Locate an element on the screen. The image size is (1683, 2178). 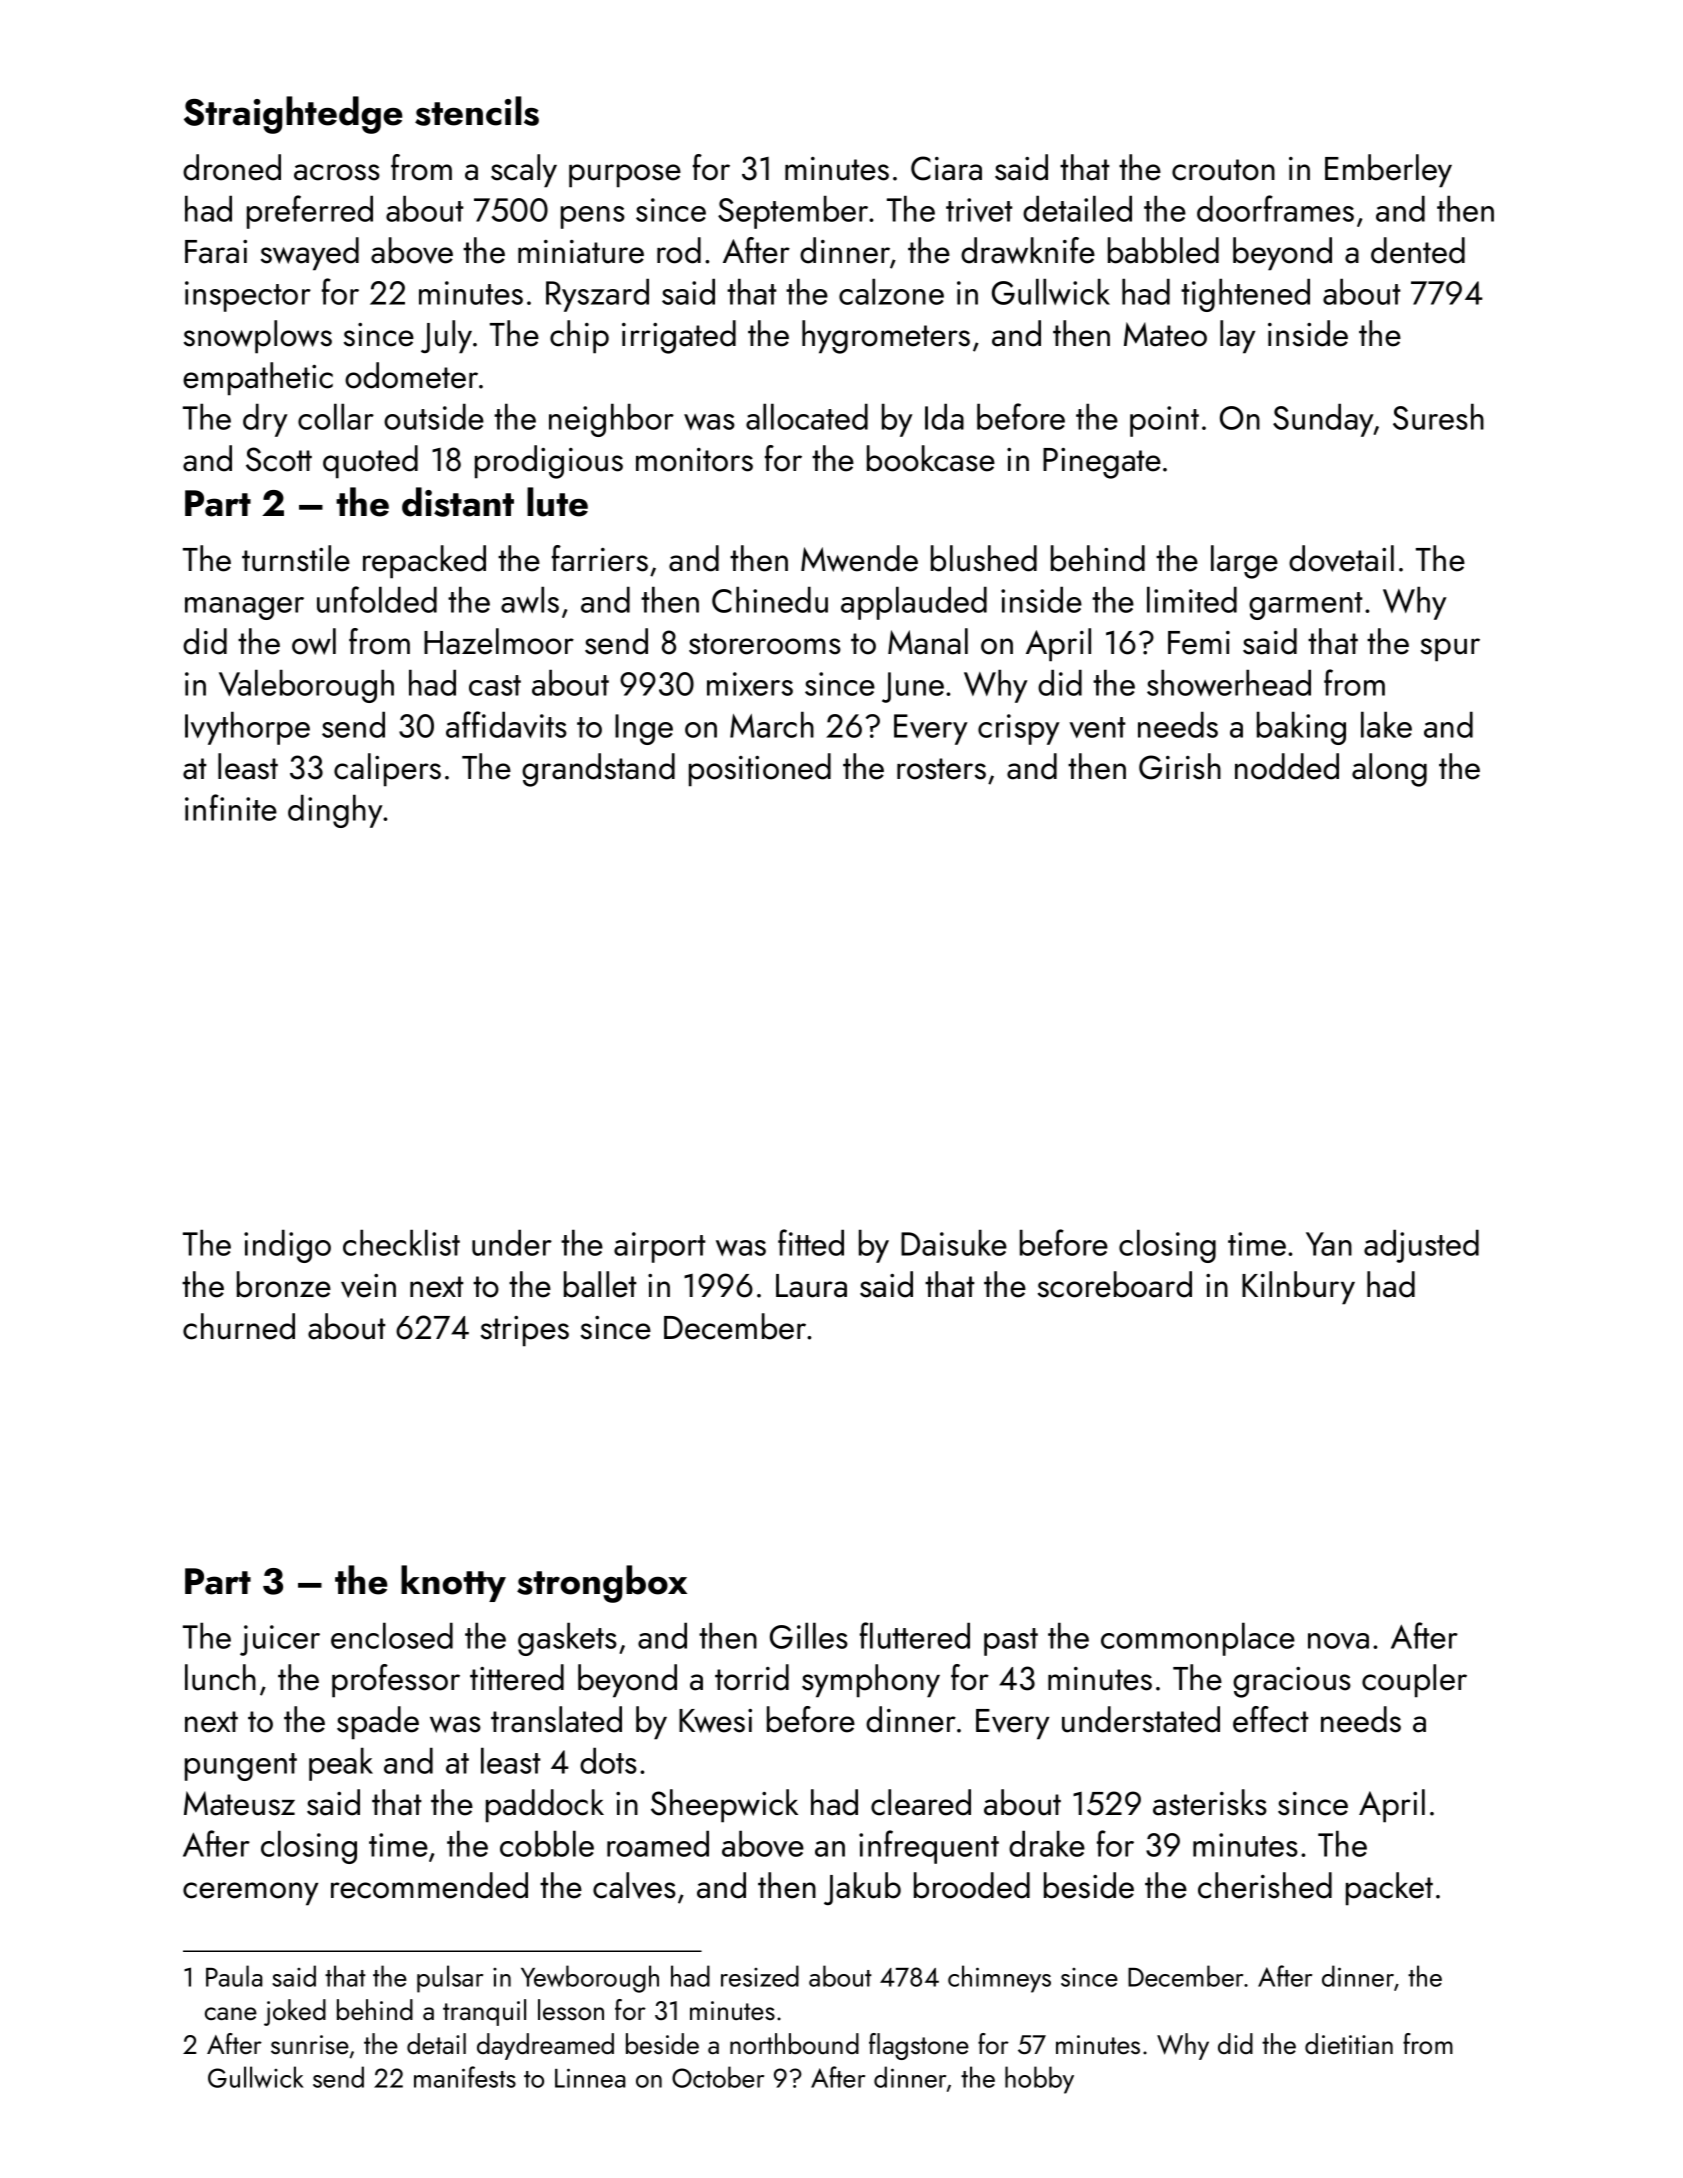
Yan is located at coordinates (1329, 1244).
